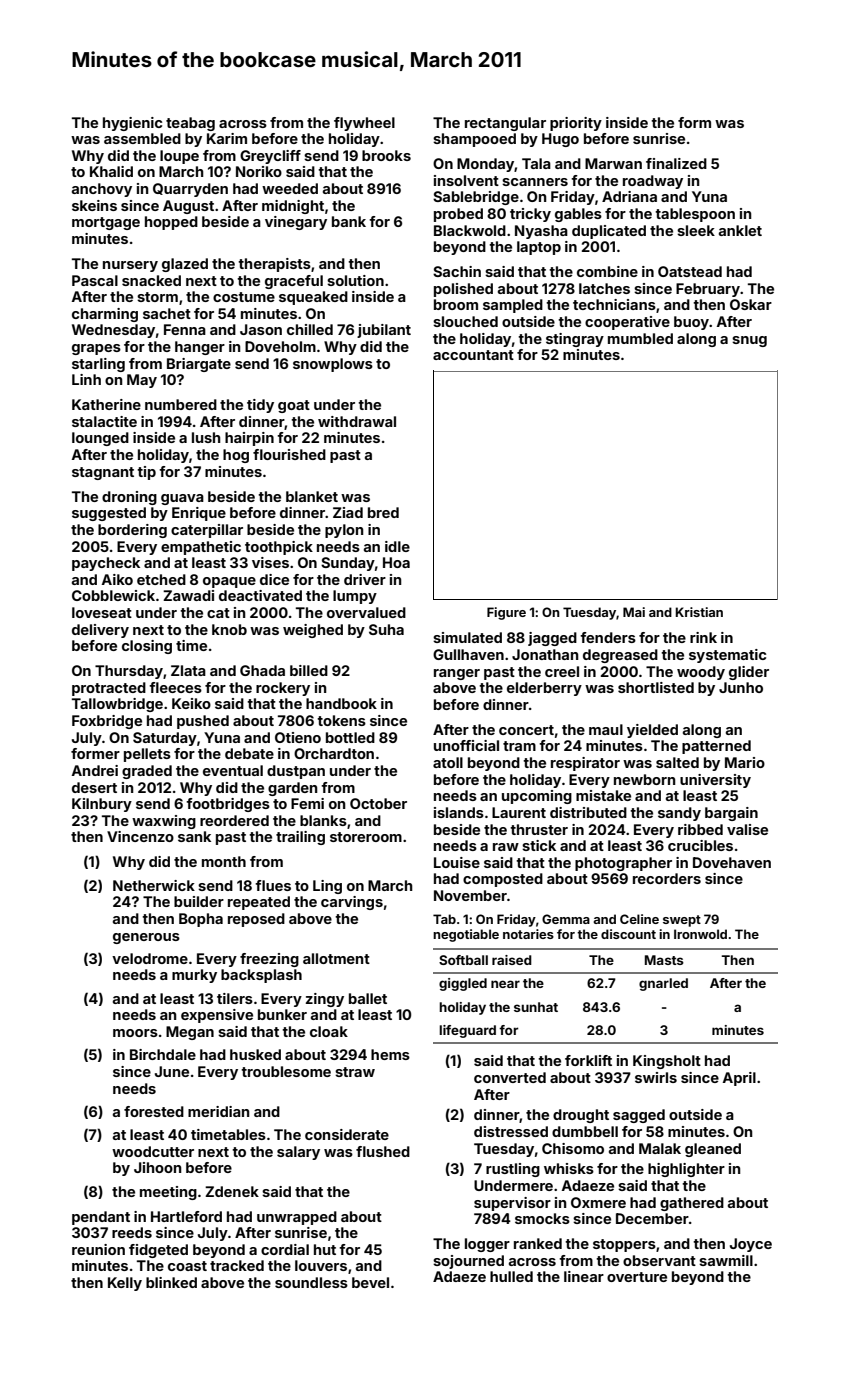 The width and height of the image is (849, 1400). What do you see at coordinates (125, 1284) in the image?
I see `Kelly` at bounding box center [125, 1284].
